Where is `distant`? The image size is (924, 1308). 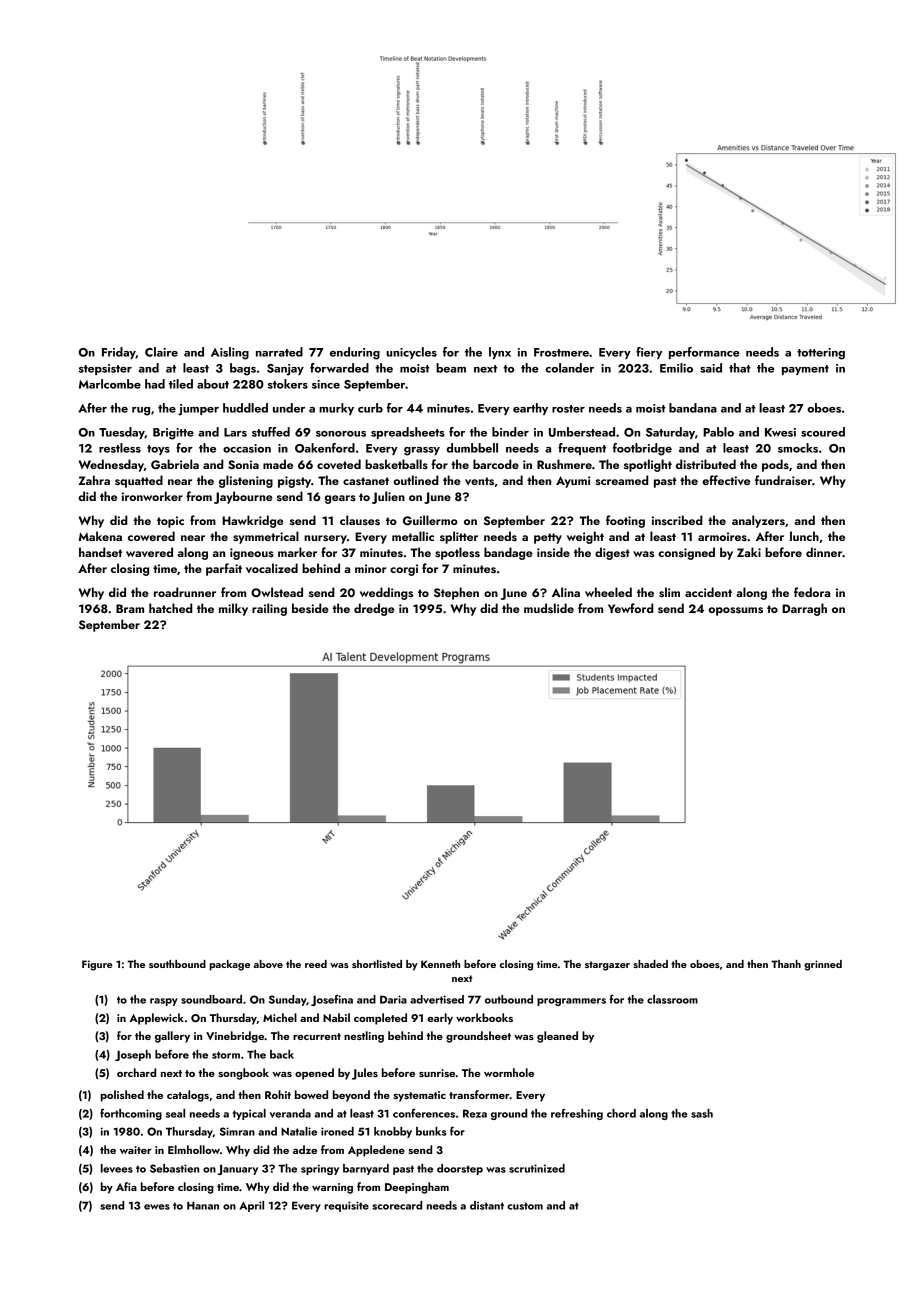
distant is located at coordinates (487, 1205).
